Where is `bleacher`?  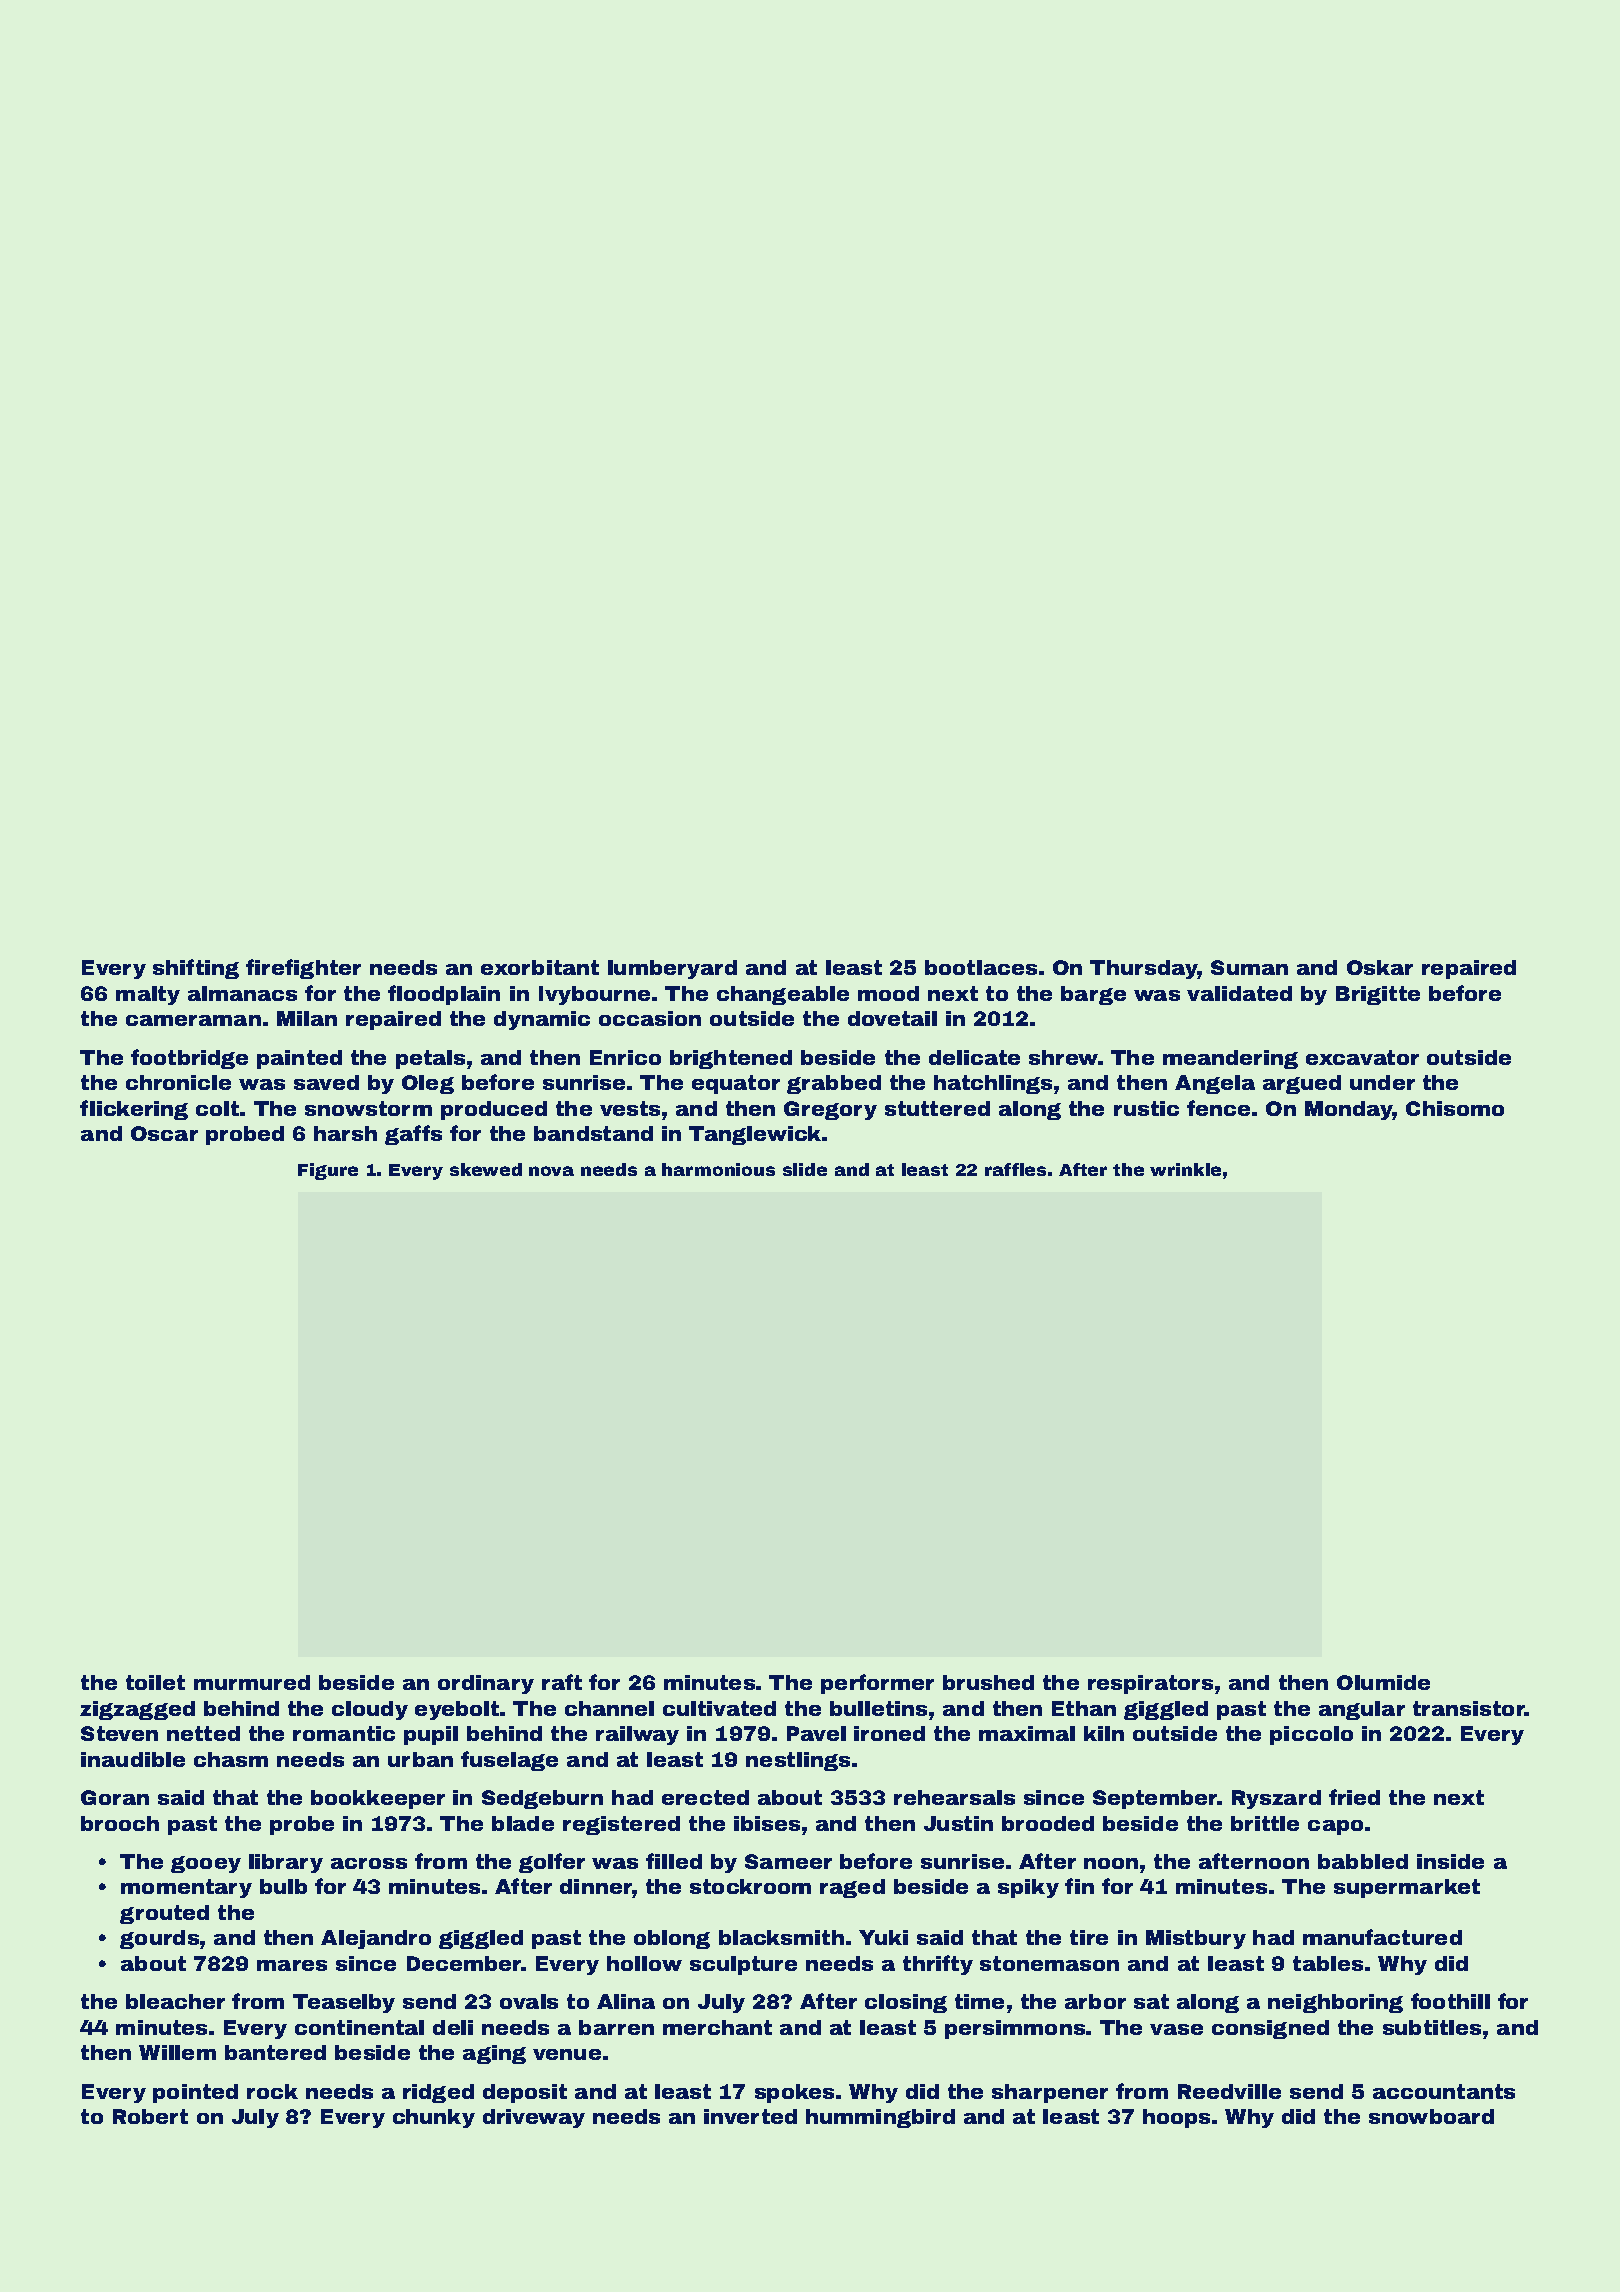
bleacher is located at coordinates (175, 2001).
